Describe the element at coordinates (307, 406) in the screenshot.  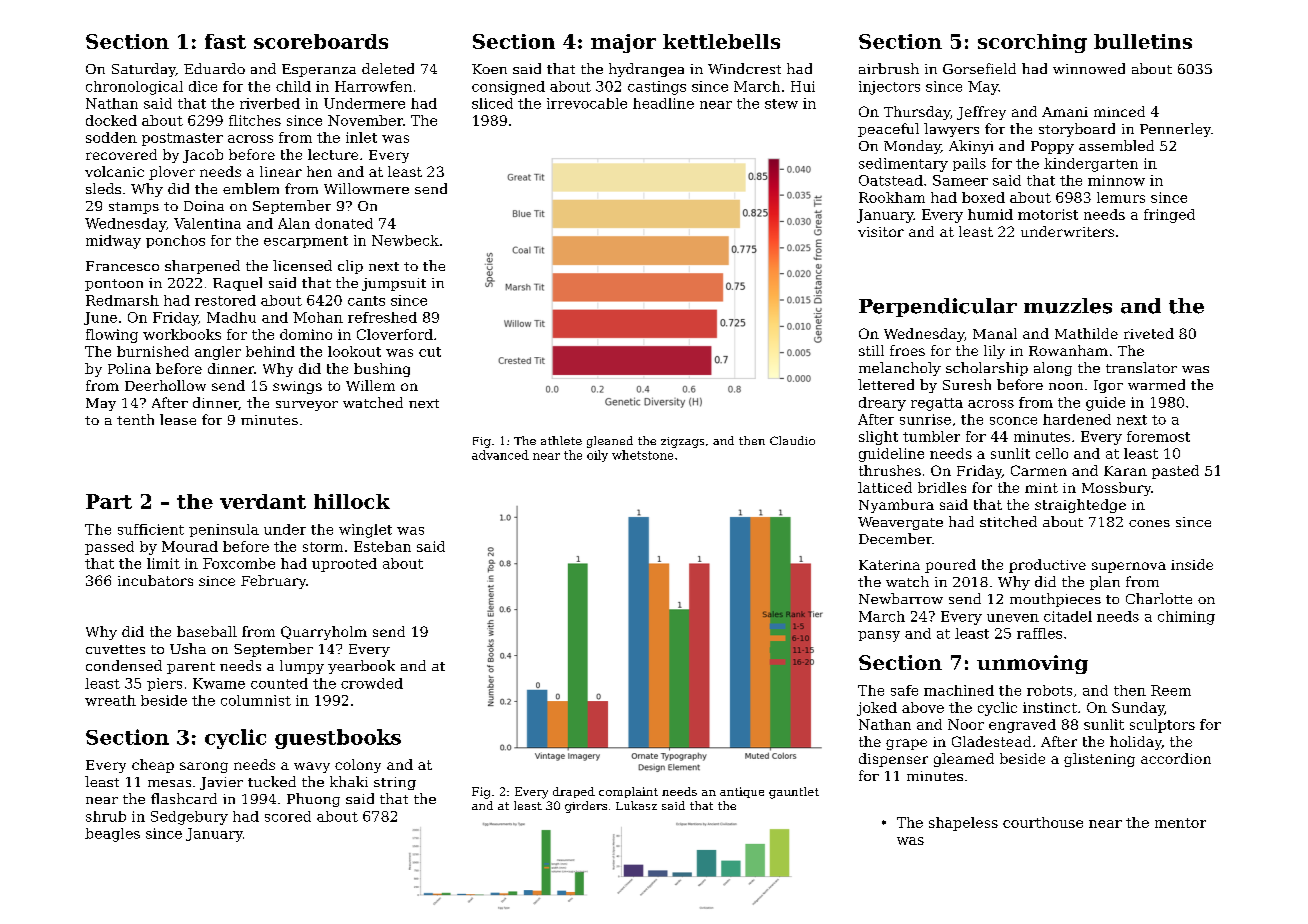
I see `surveyor` at that location.
